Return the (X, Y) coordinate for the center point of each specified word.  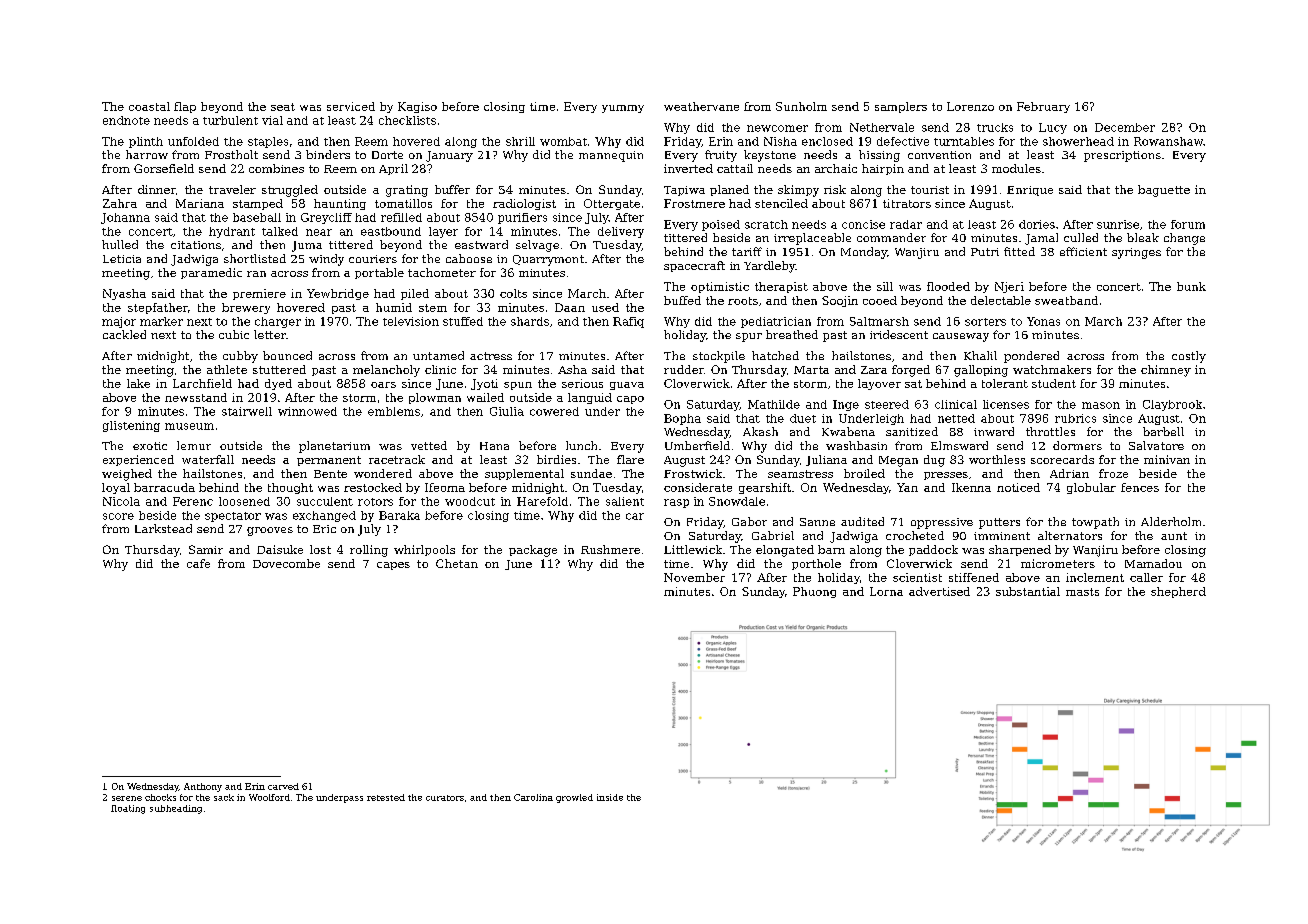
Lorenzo (970, 106)
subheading (176, 809)
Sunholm (801, 106)
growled (574, 798)
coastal (149, 106)
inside (610, 797)
